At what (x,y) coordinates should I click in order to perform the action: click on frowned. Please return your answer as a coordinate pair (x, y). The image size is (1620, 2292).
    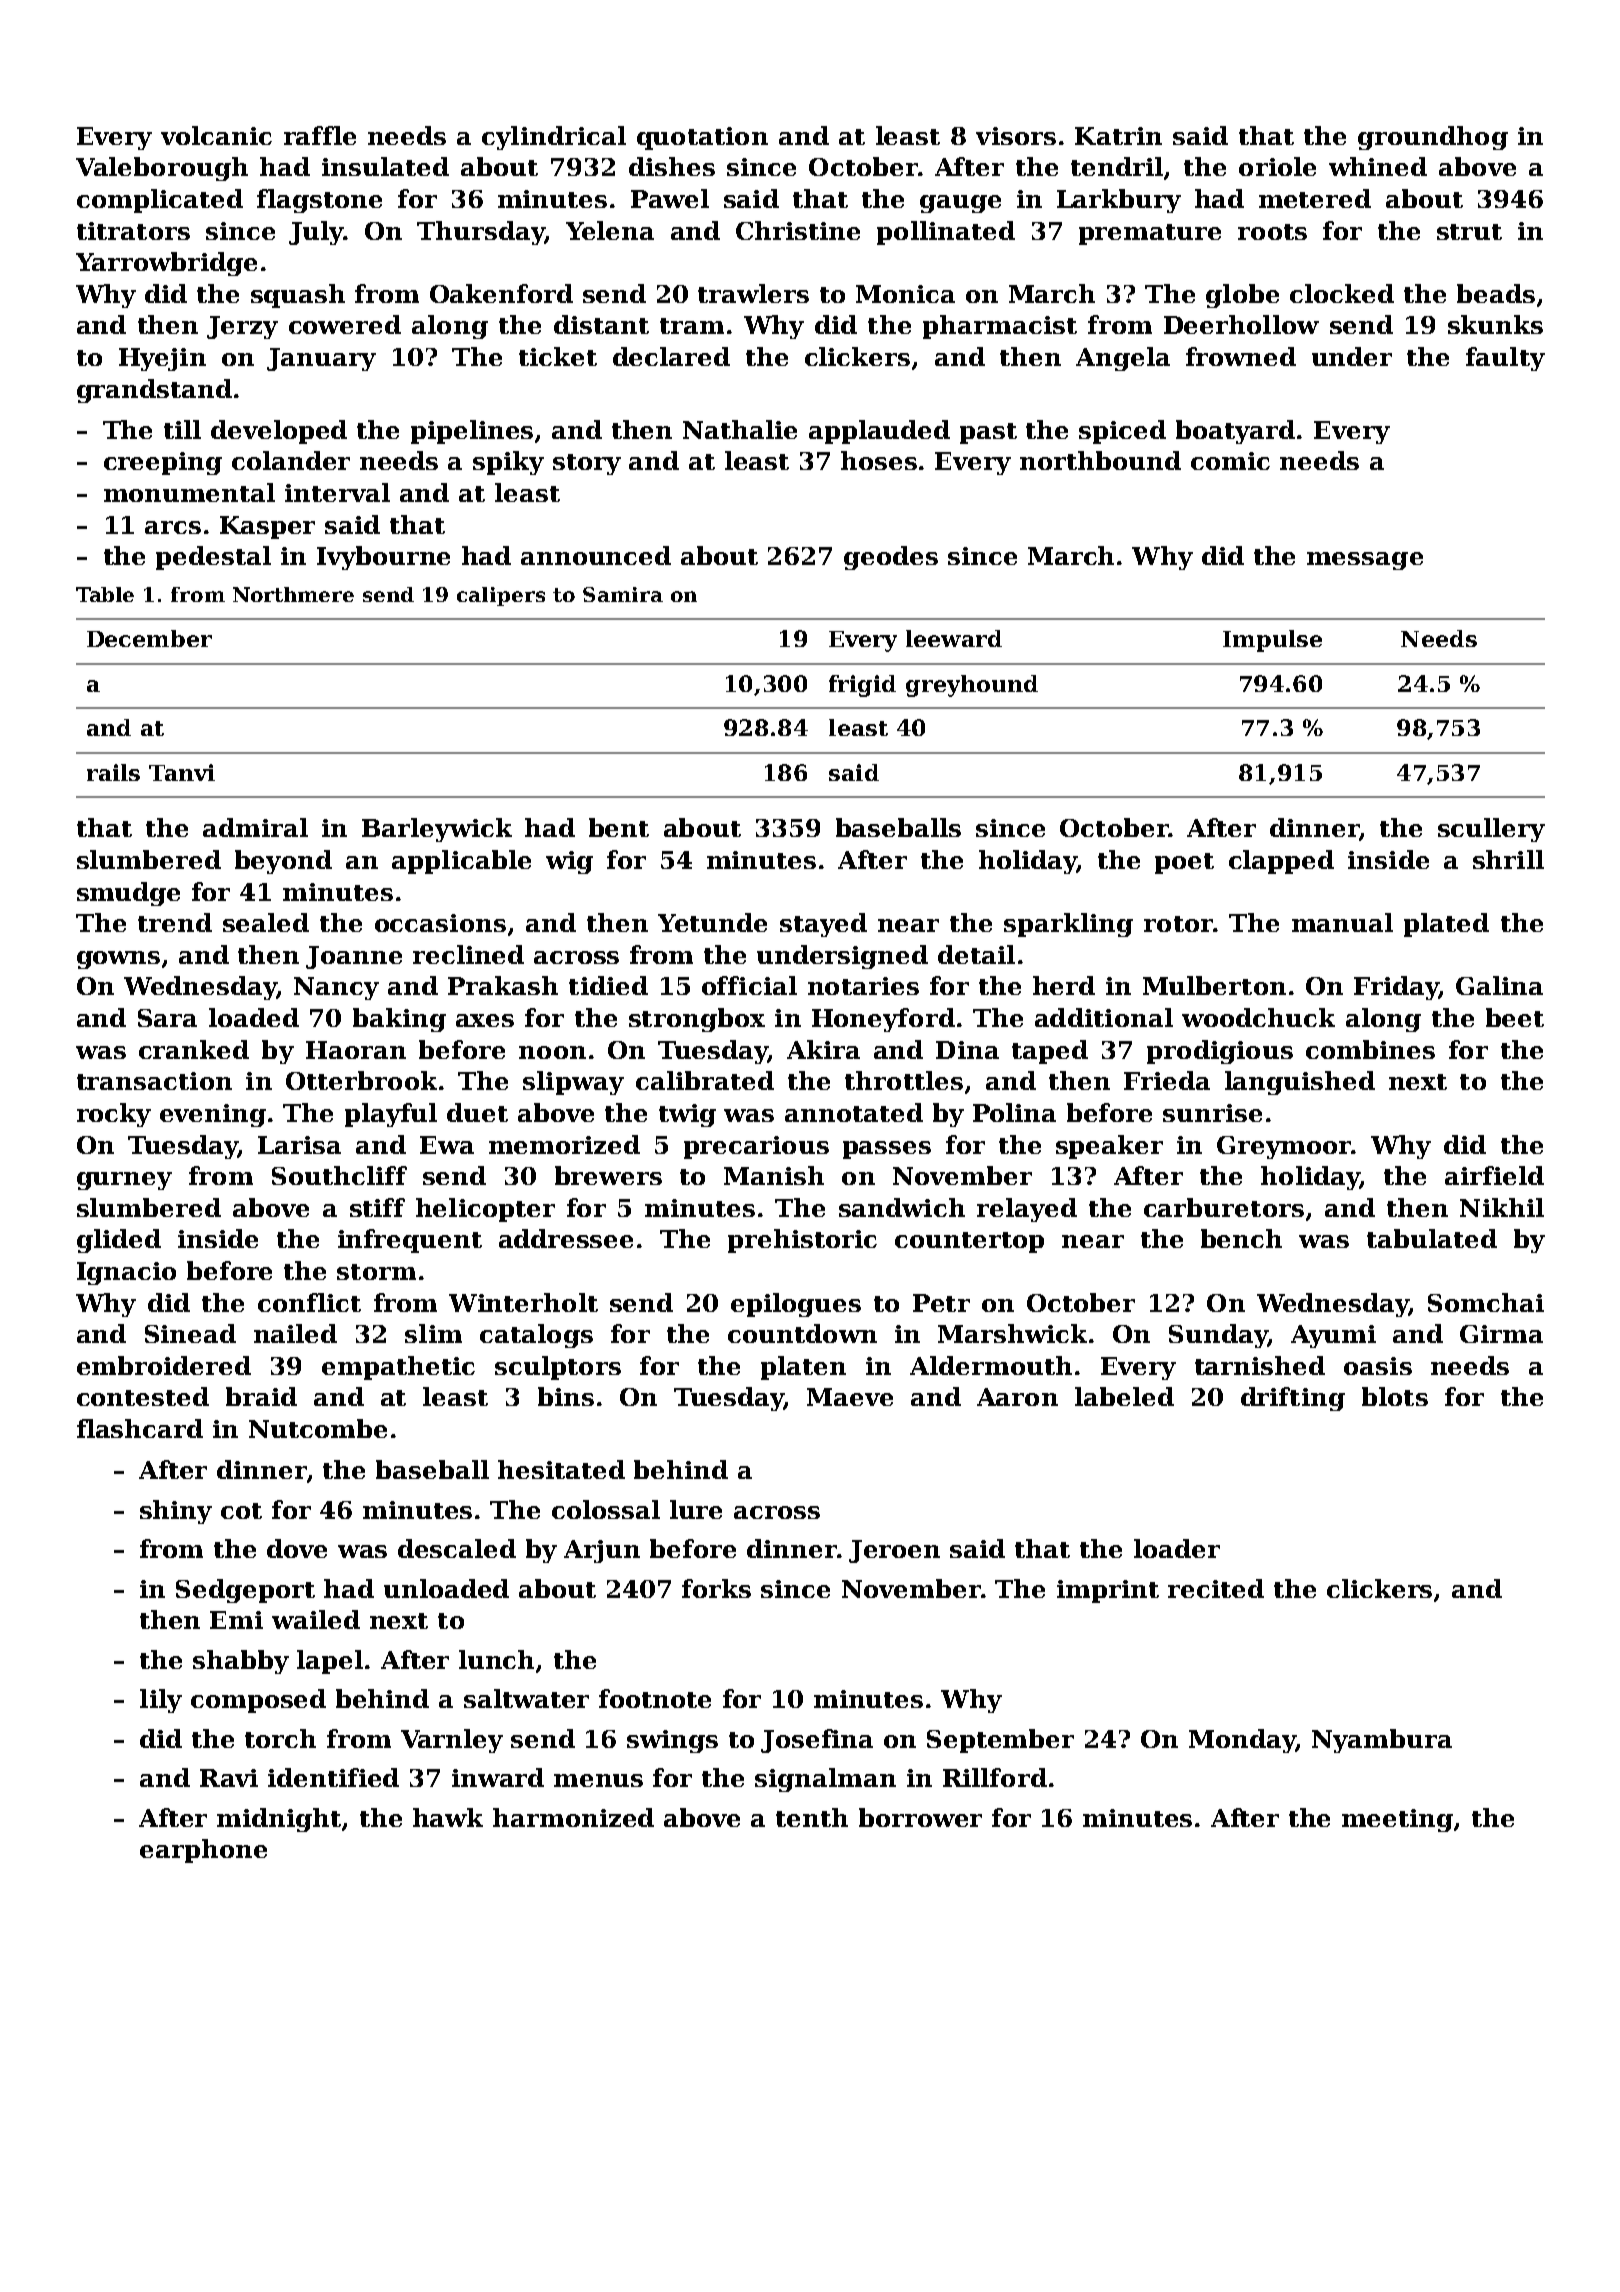
    Looking at the image, I should click on (1241, 356).
